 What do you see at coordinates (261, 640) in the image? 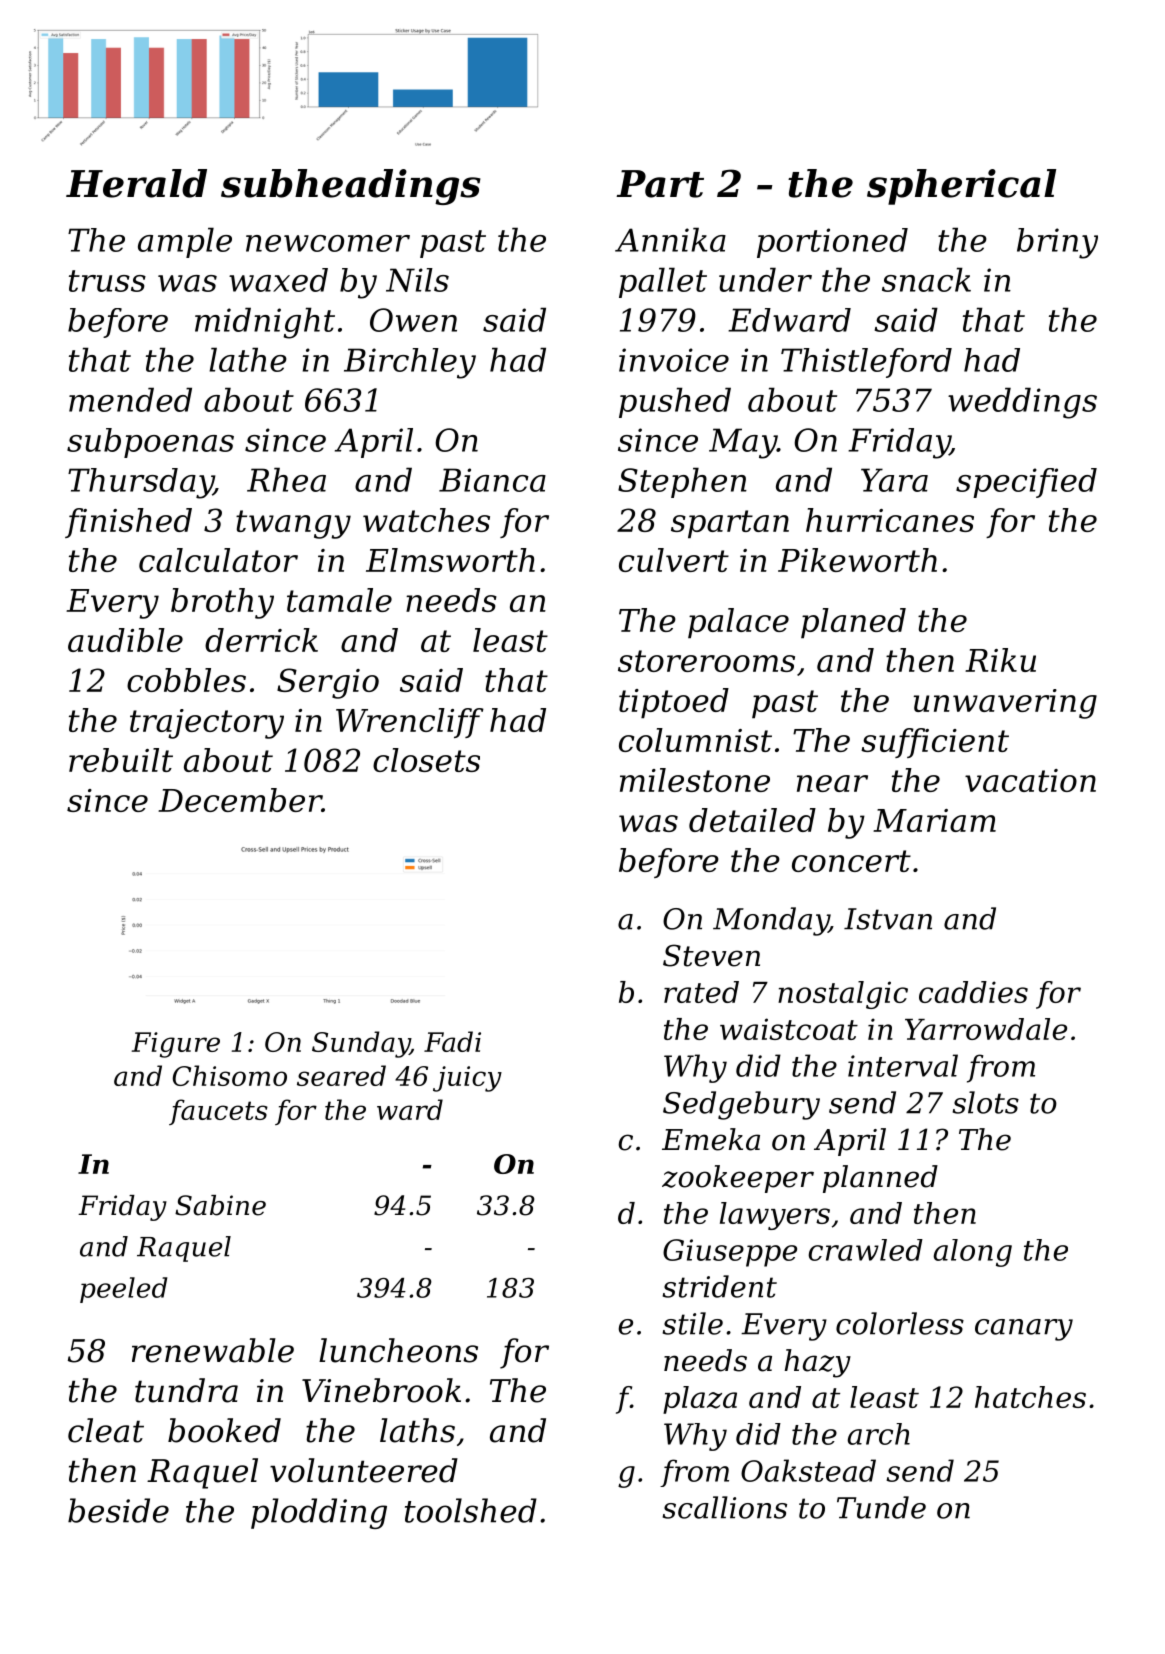
I see `derrick` at bounding box center [261, 640].
